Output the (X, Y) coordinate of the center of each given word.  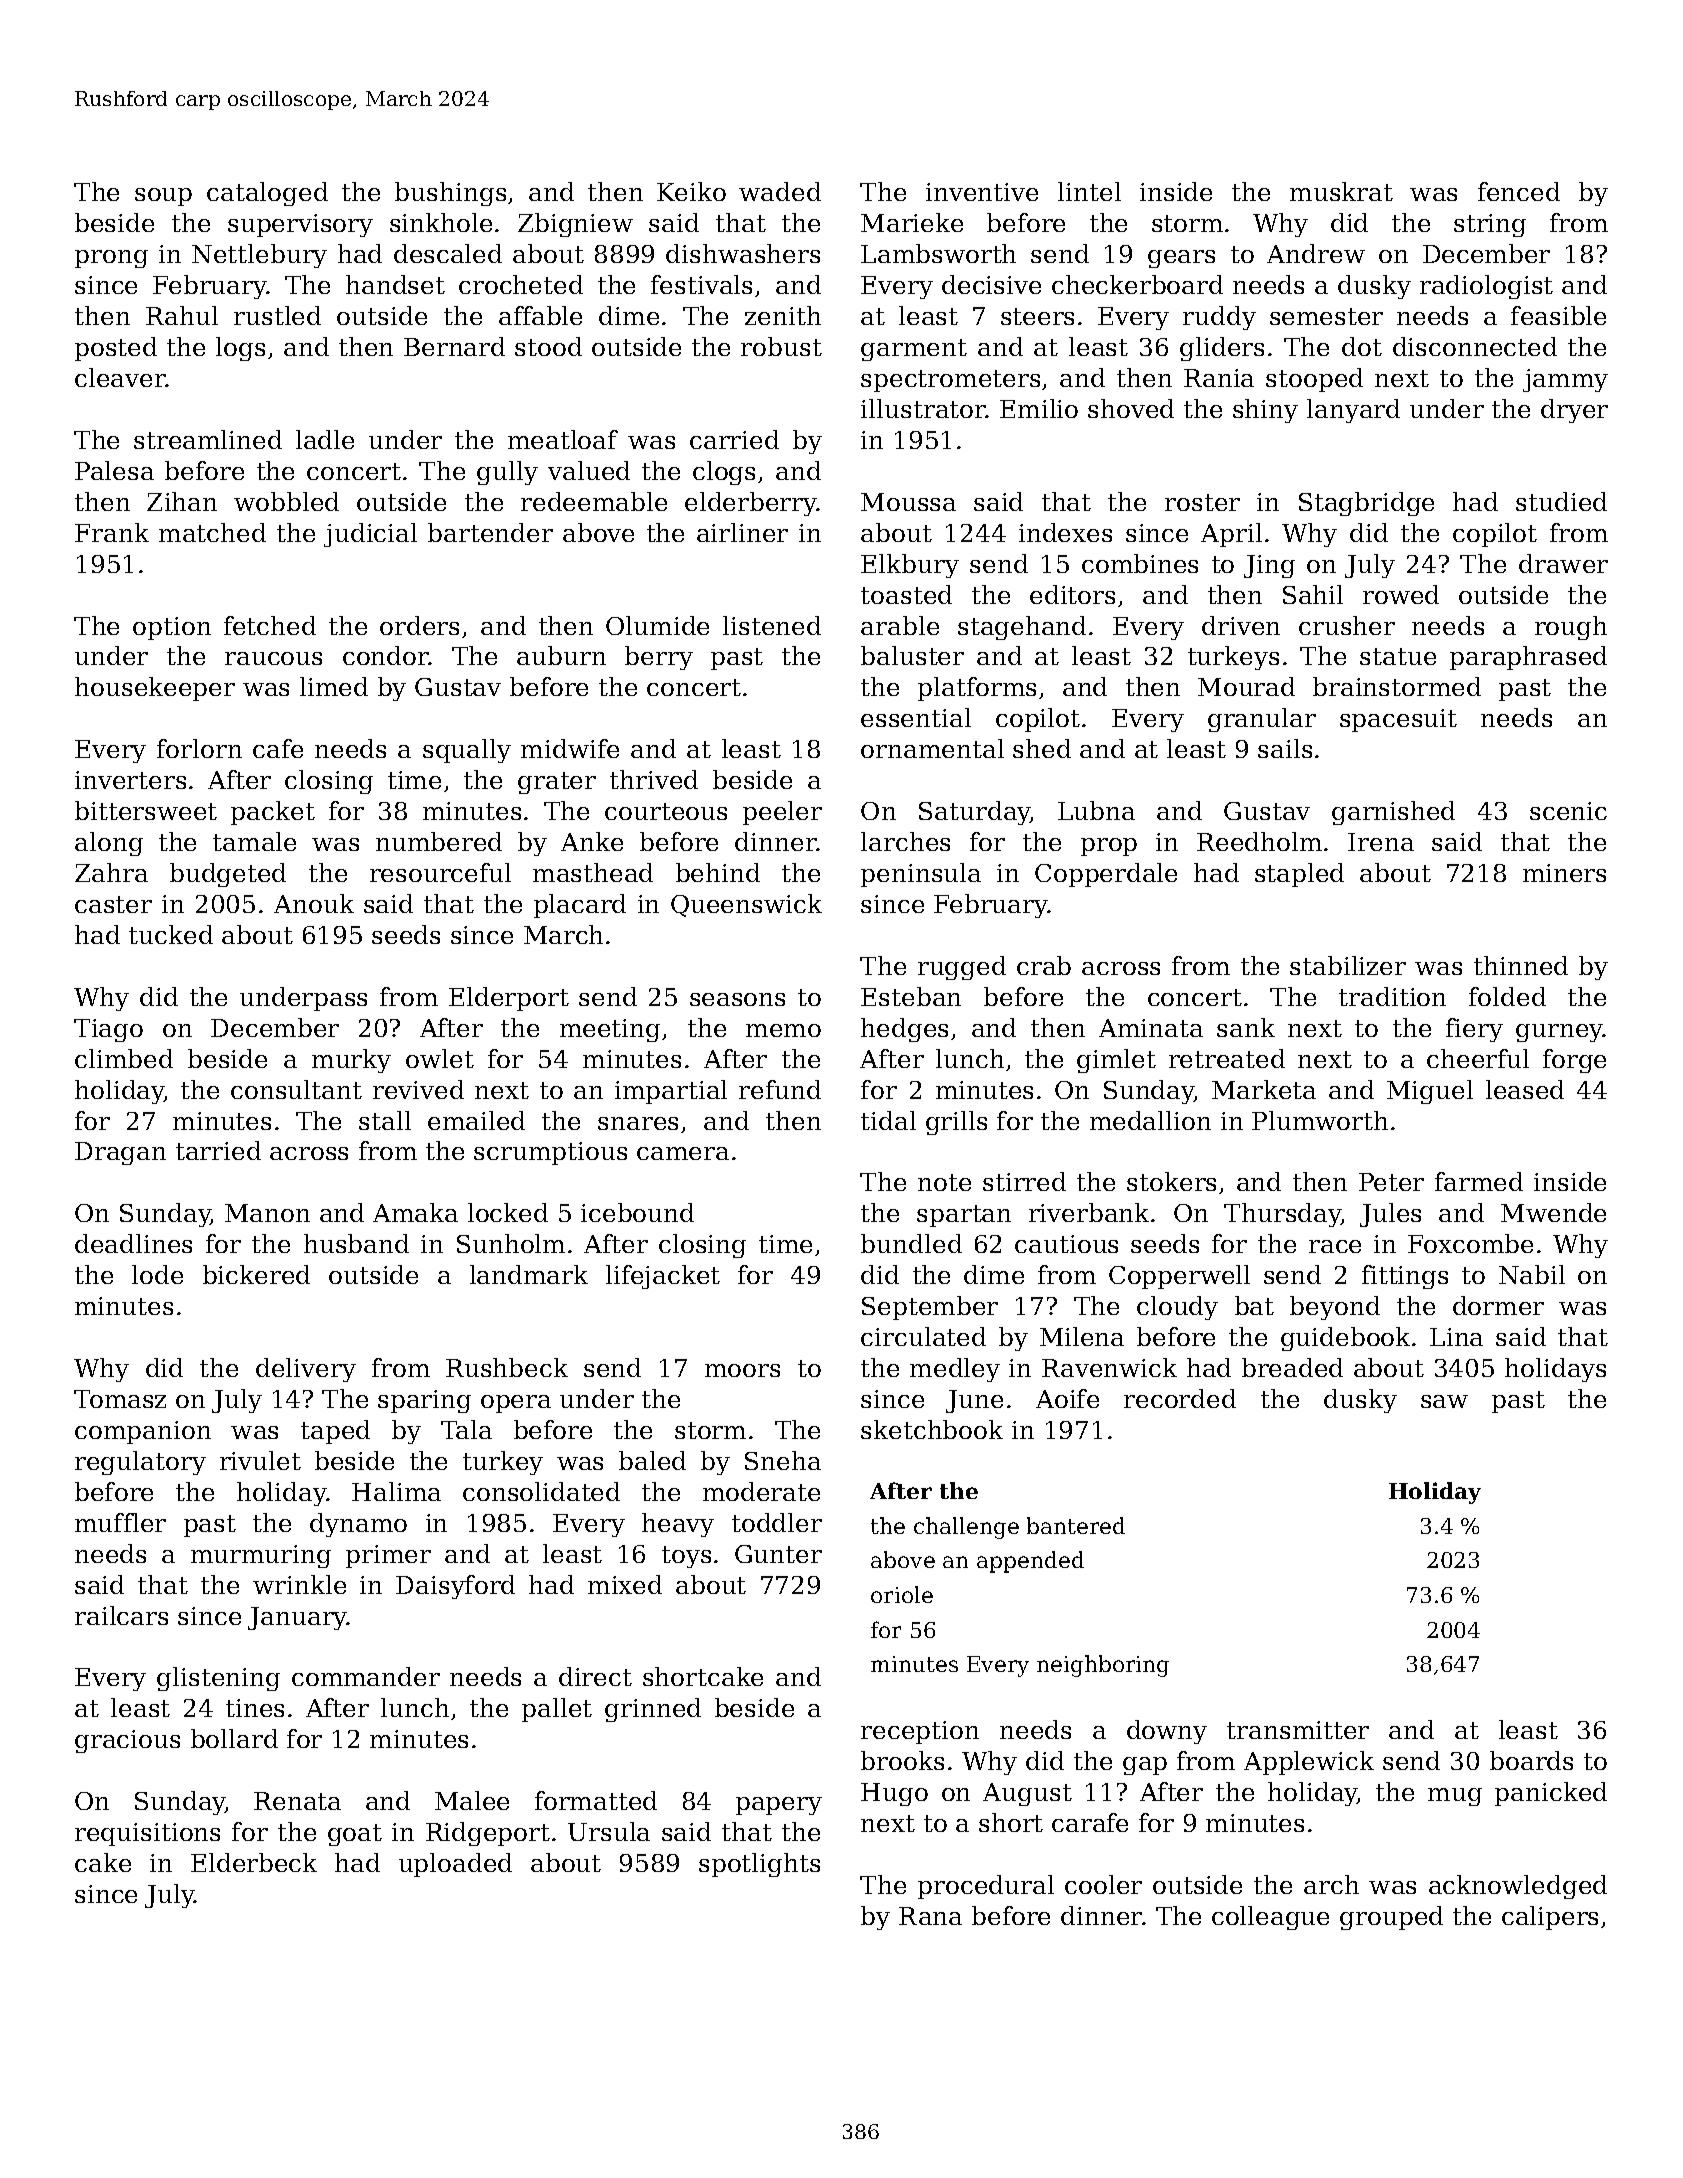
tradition (1392, 996)
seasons (737, 999)
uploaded (455, 1865)
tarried (218, 1150)
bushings (450, 194)
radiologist (1486, 287)
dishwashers (743, 253)
